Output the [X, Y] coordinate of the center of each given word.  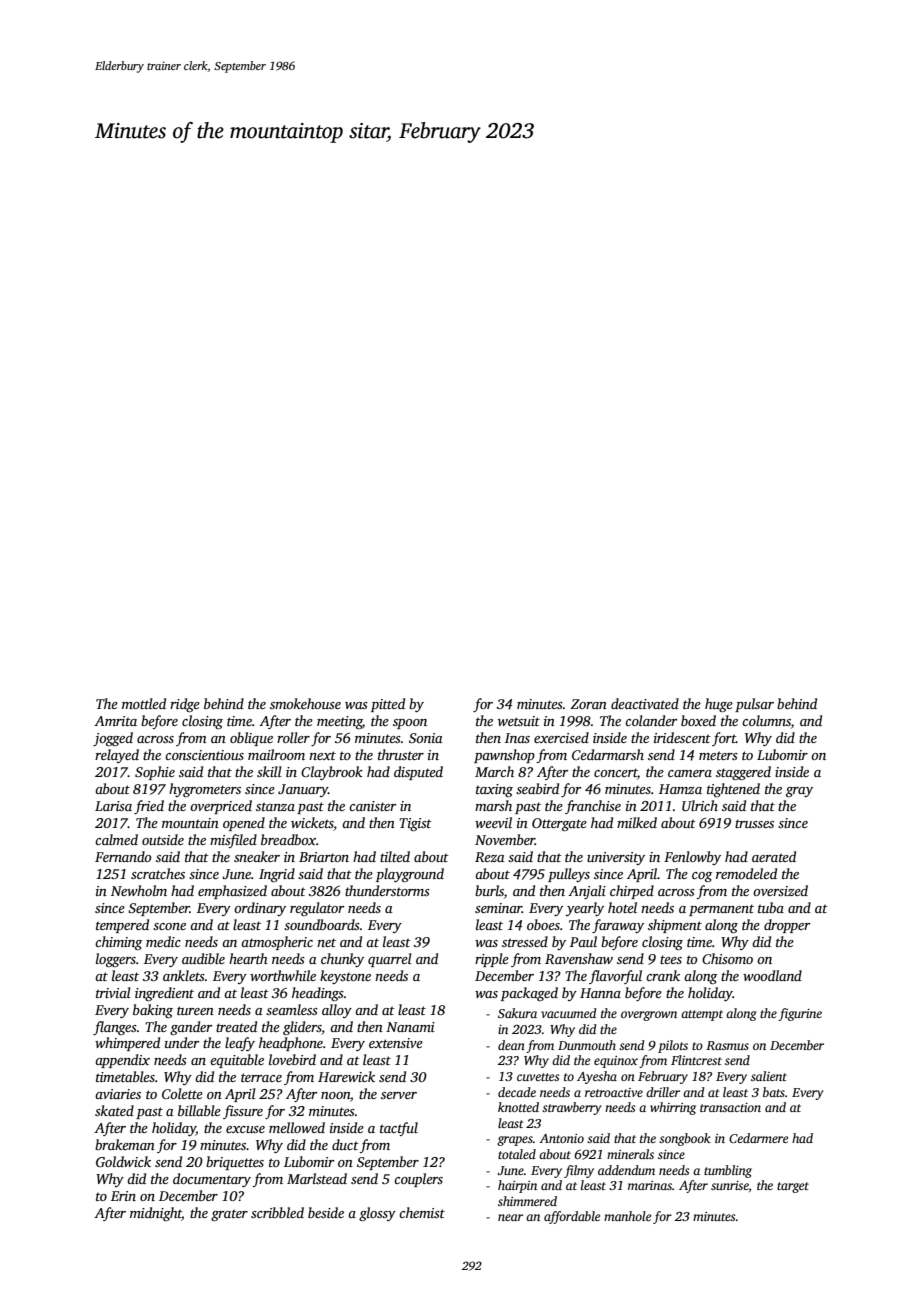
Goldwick [123, 1161]
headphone [291, 1044]
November [505, 839]
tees [671, 959]
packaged [529, 994]
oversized [780, 890]
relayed [117, 756]
